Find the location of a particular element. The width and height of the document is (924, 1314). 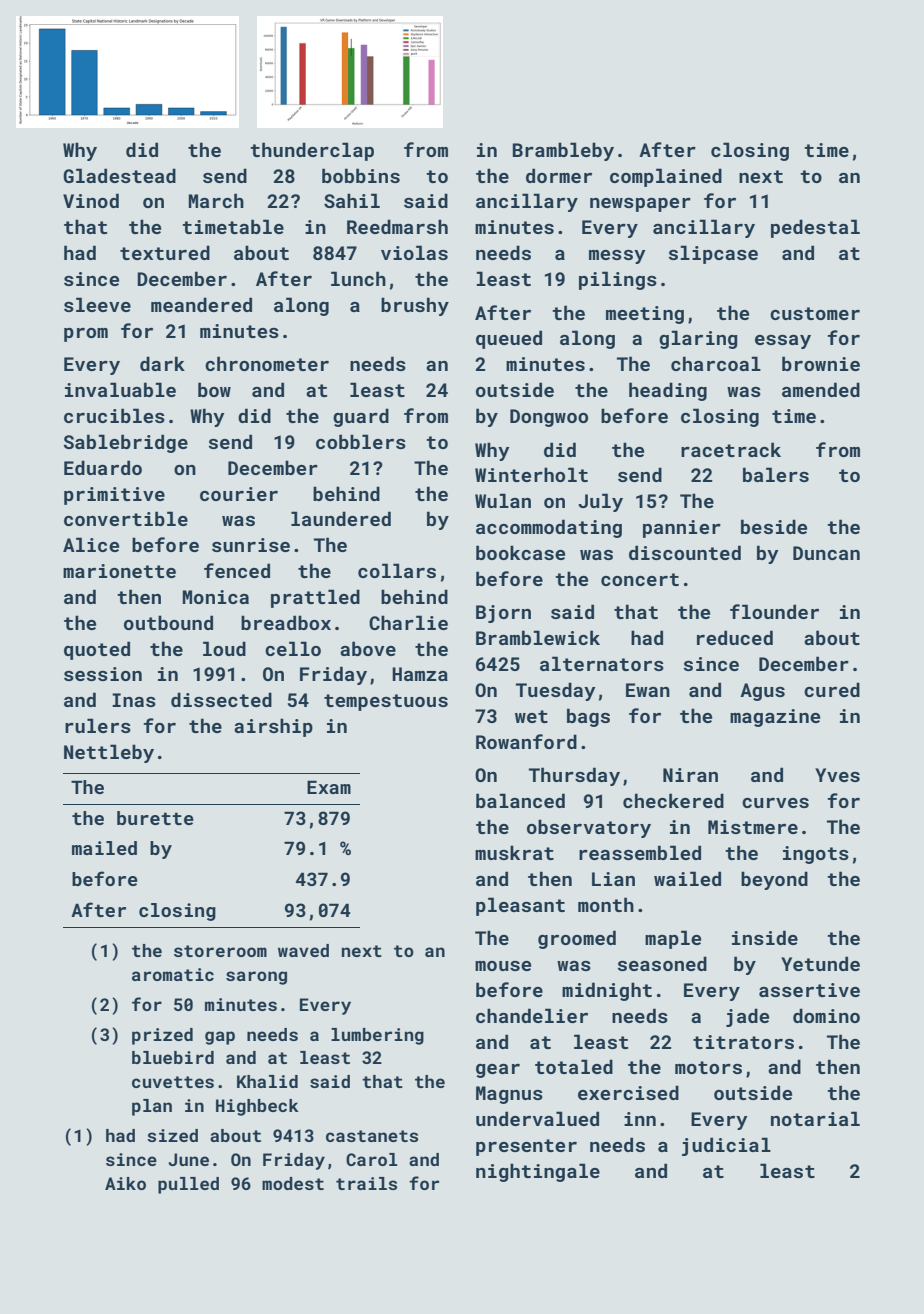

Gladestead is located at coordinates (119, 175).
